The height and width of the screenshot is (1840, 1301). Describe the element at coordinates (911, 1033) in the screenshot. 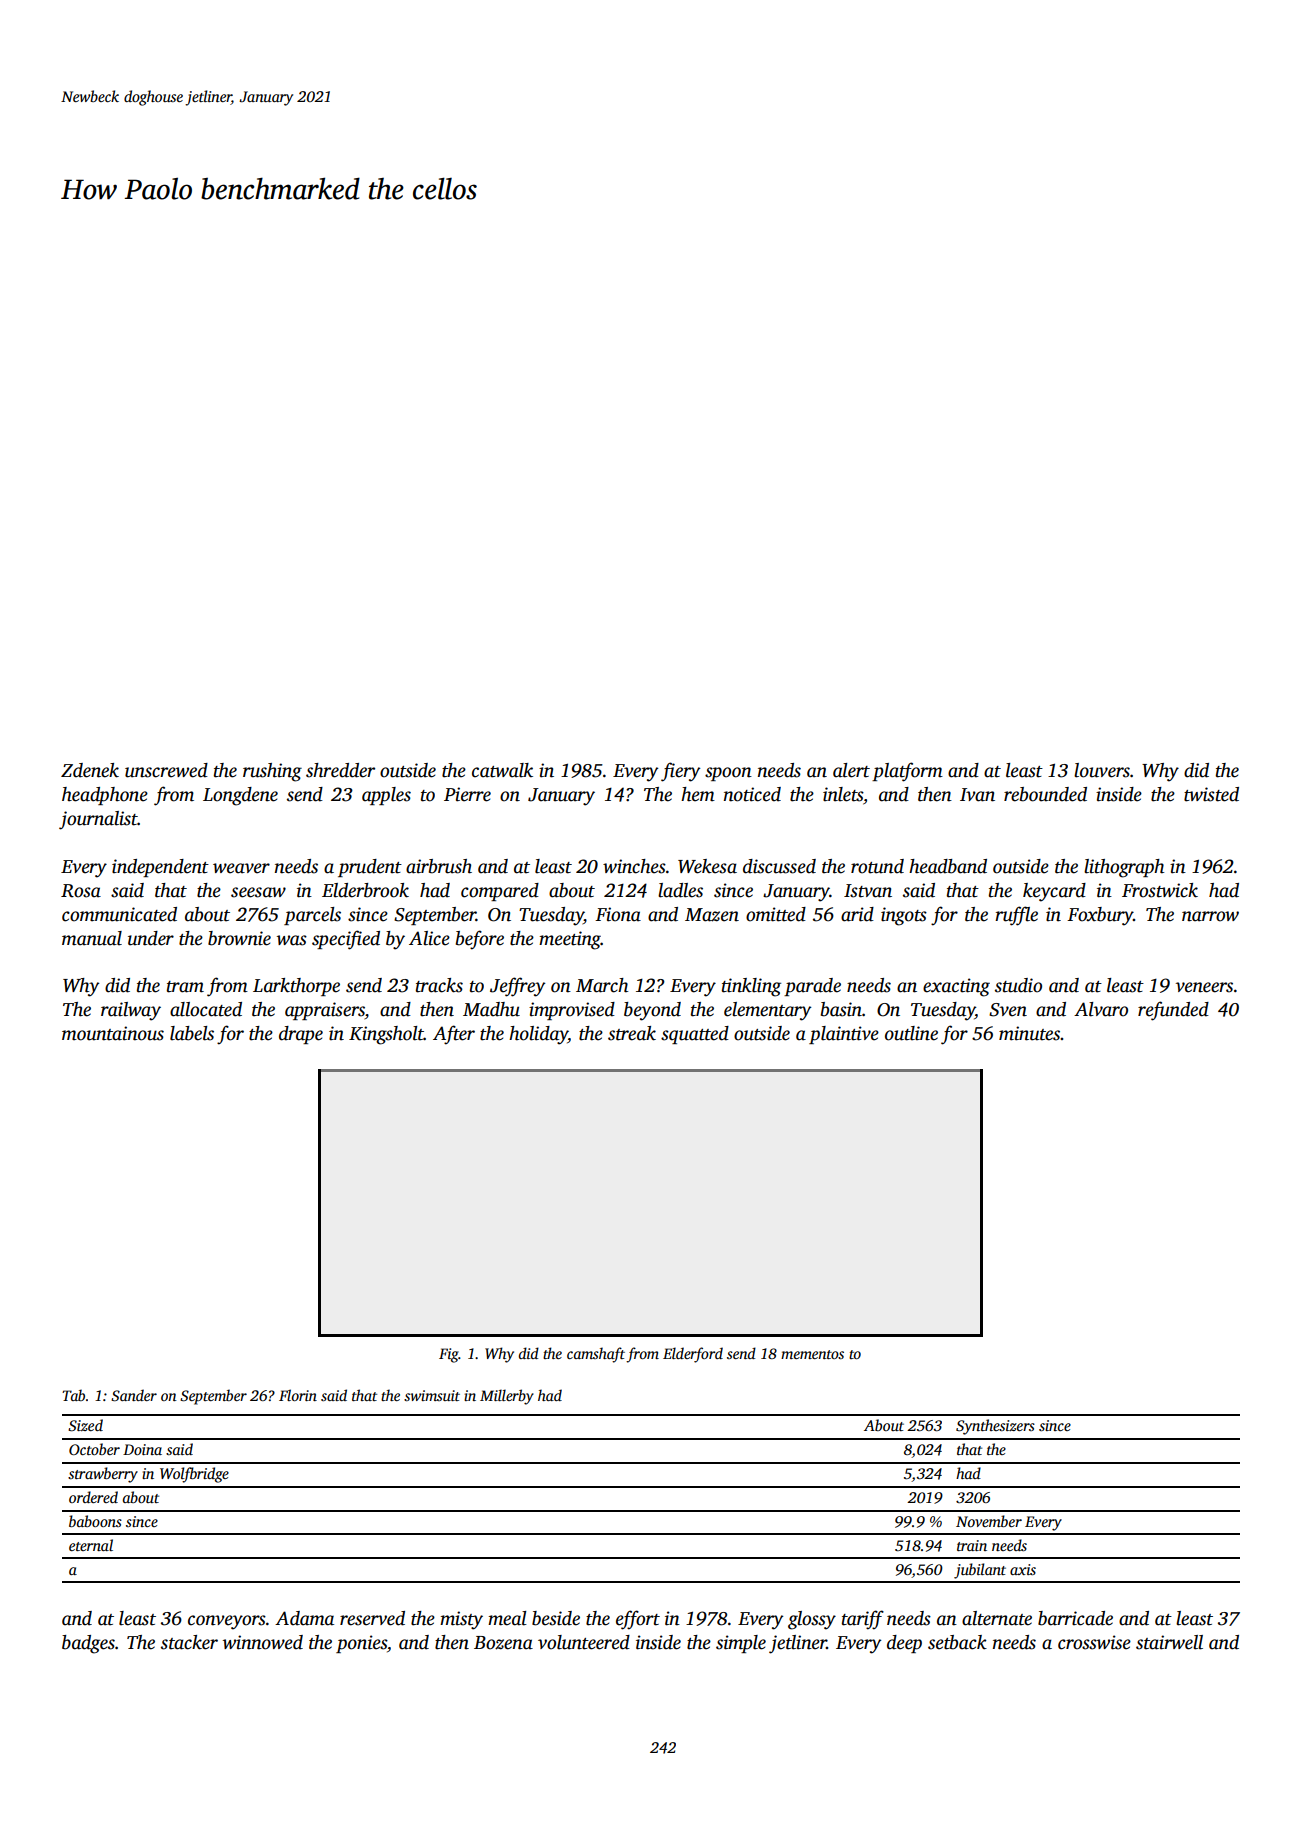

I see `outline` at that location.
